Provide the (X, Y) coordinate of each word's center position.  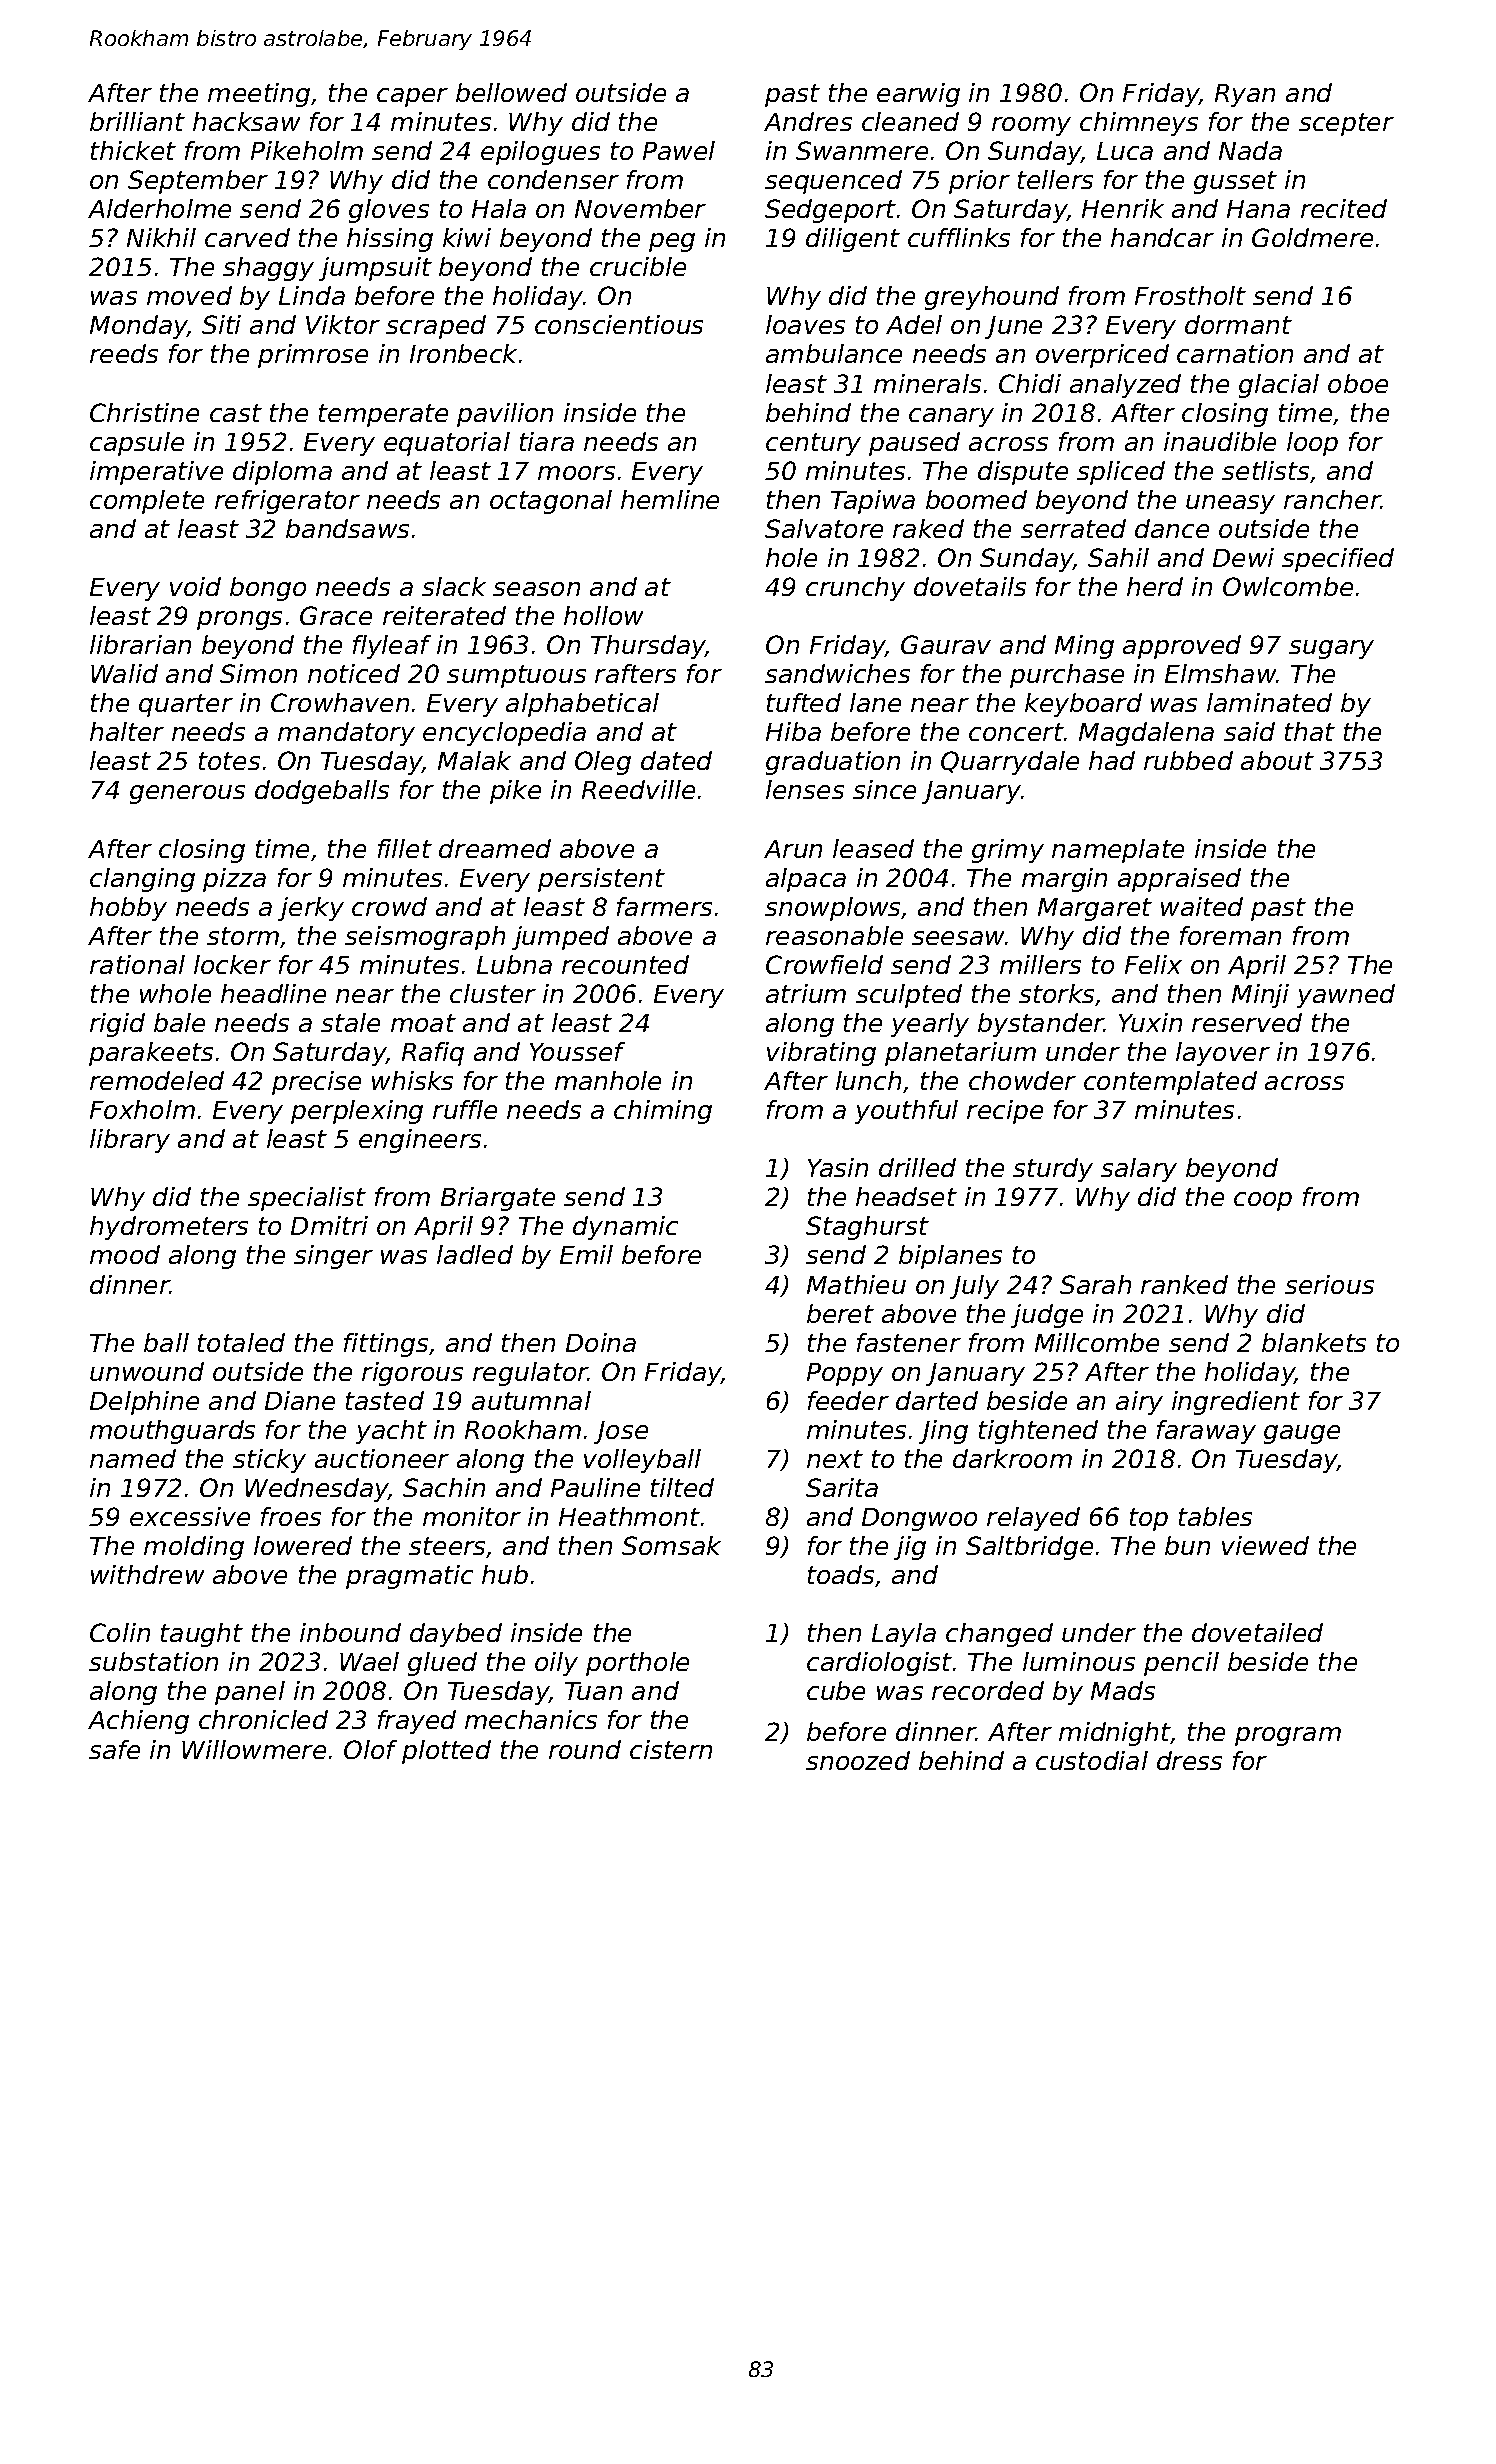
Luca (1125, 151)
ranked (1184, 1284)
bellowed (511, 92)
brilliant (137, 121)
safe (114, 1749)
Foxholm (142, 1109)
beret (840, 1313)
